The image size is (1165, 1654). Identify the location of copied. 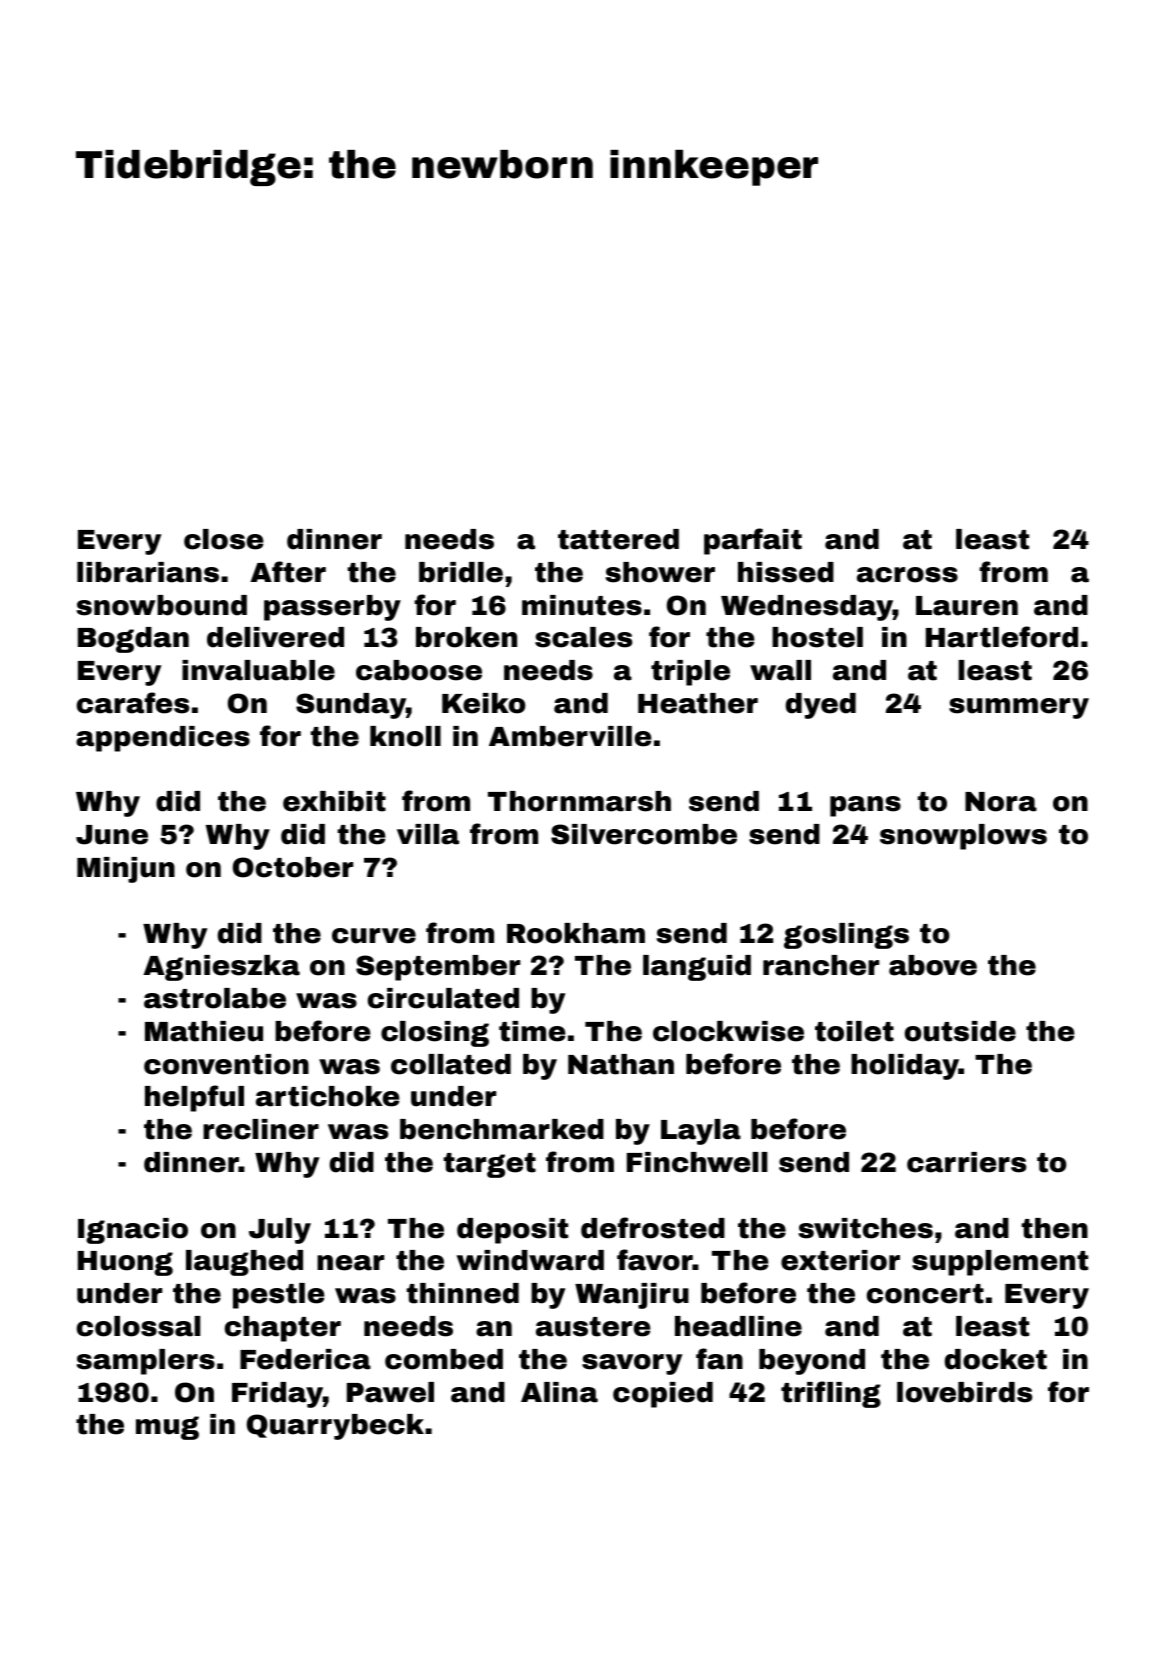
(663, 1395).
